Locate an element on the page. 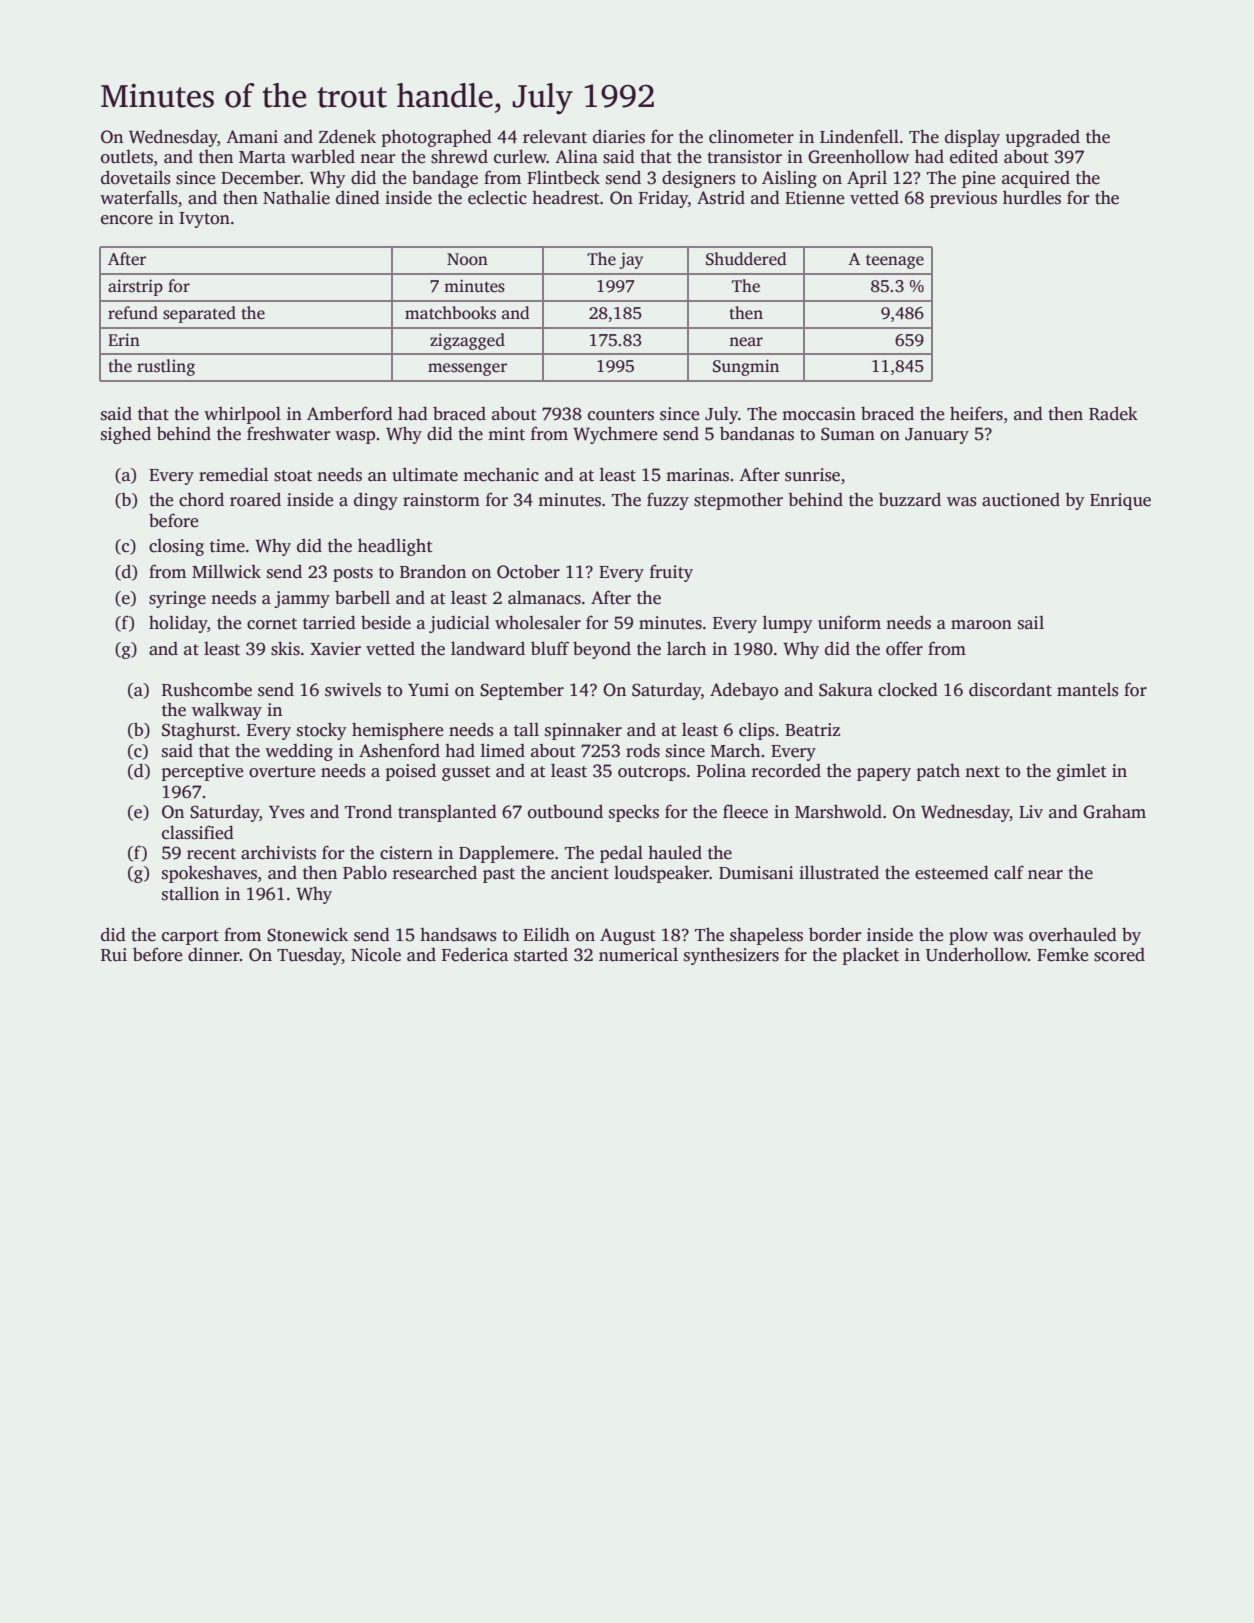 Image resolution: width=1254 pixels, height=1623 pixels. handsaws is located at coordinates (458, 935).
